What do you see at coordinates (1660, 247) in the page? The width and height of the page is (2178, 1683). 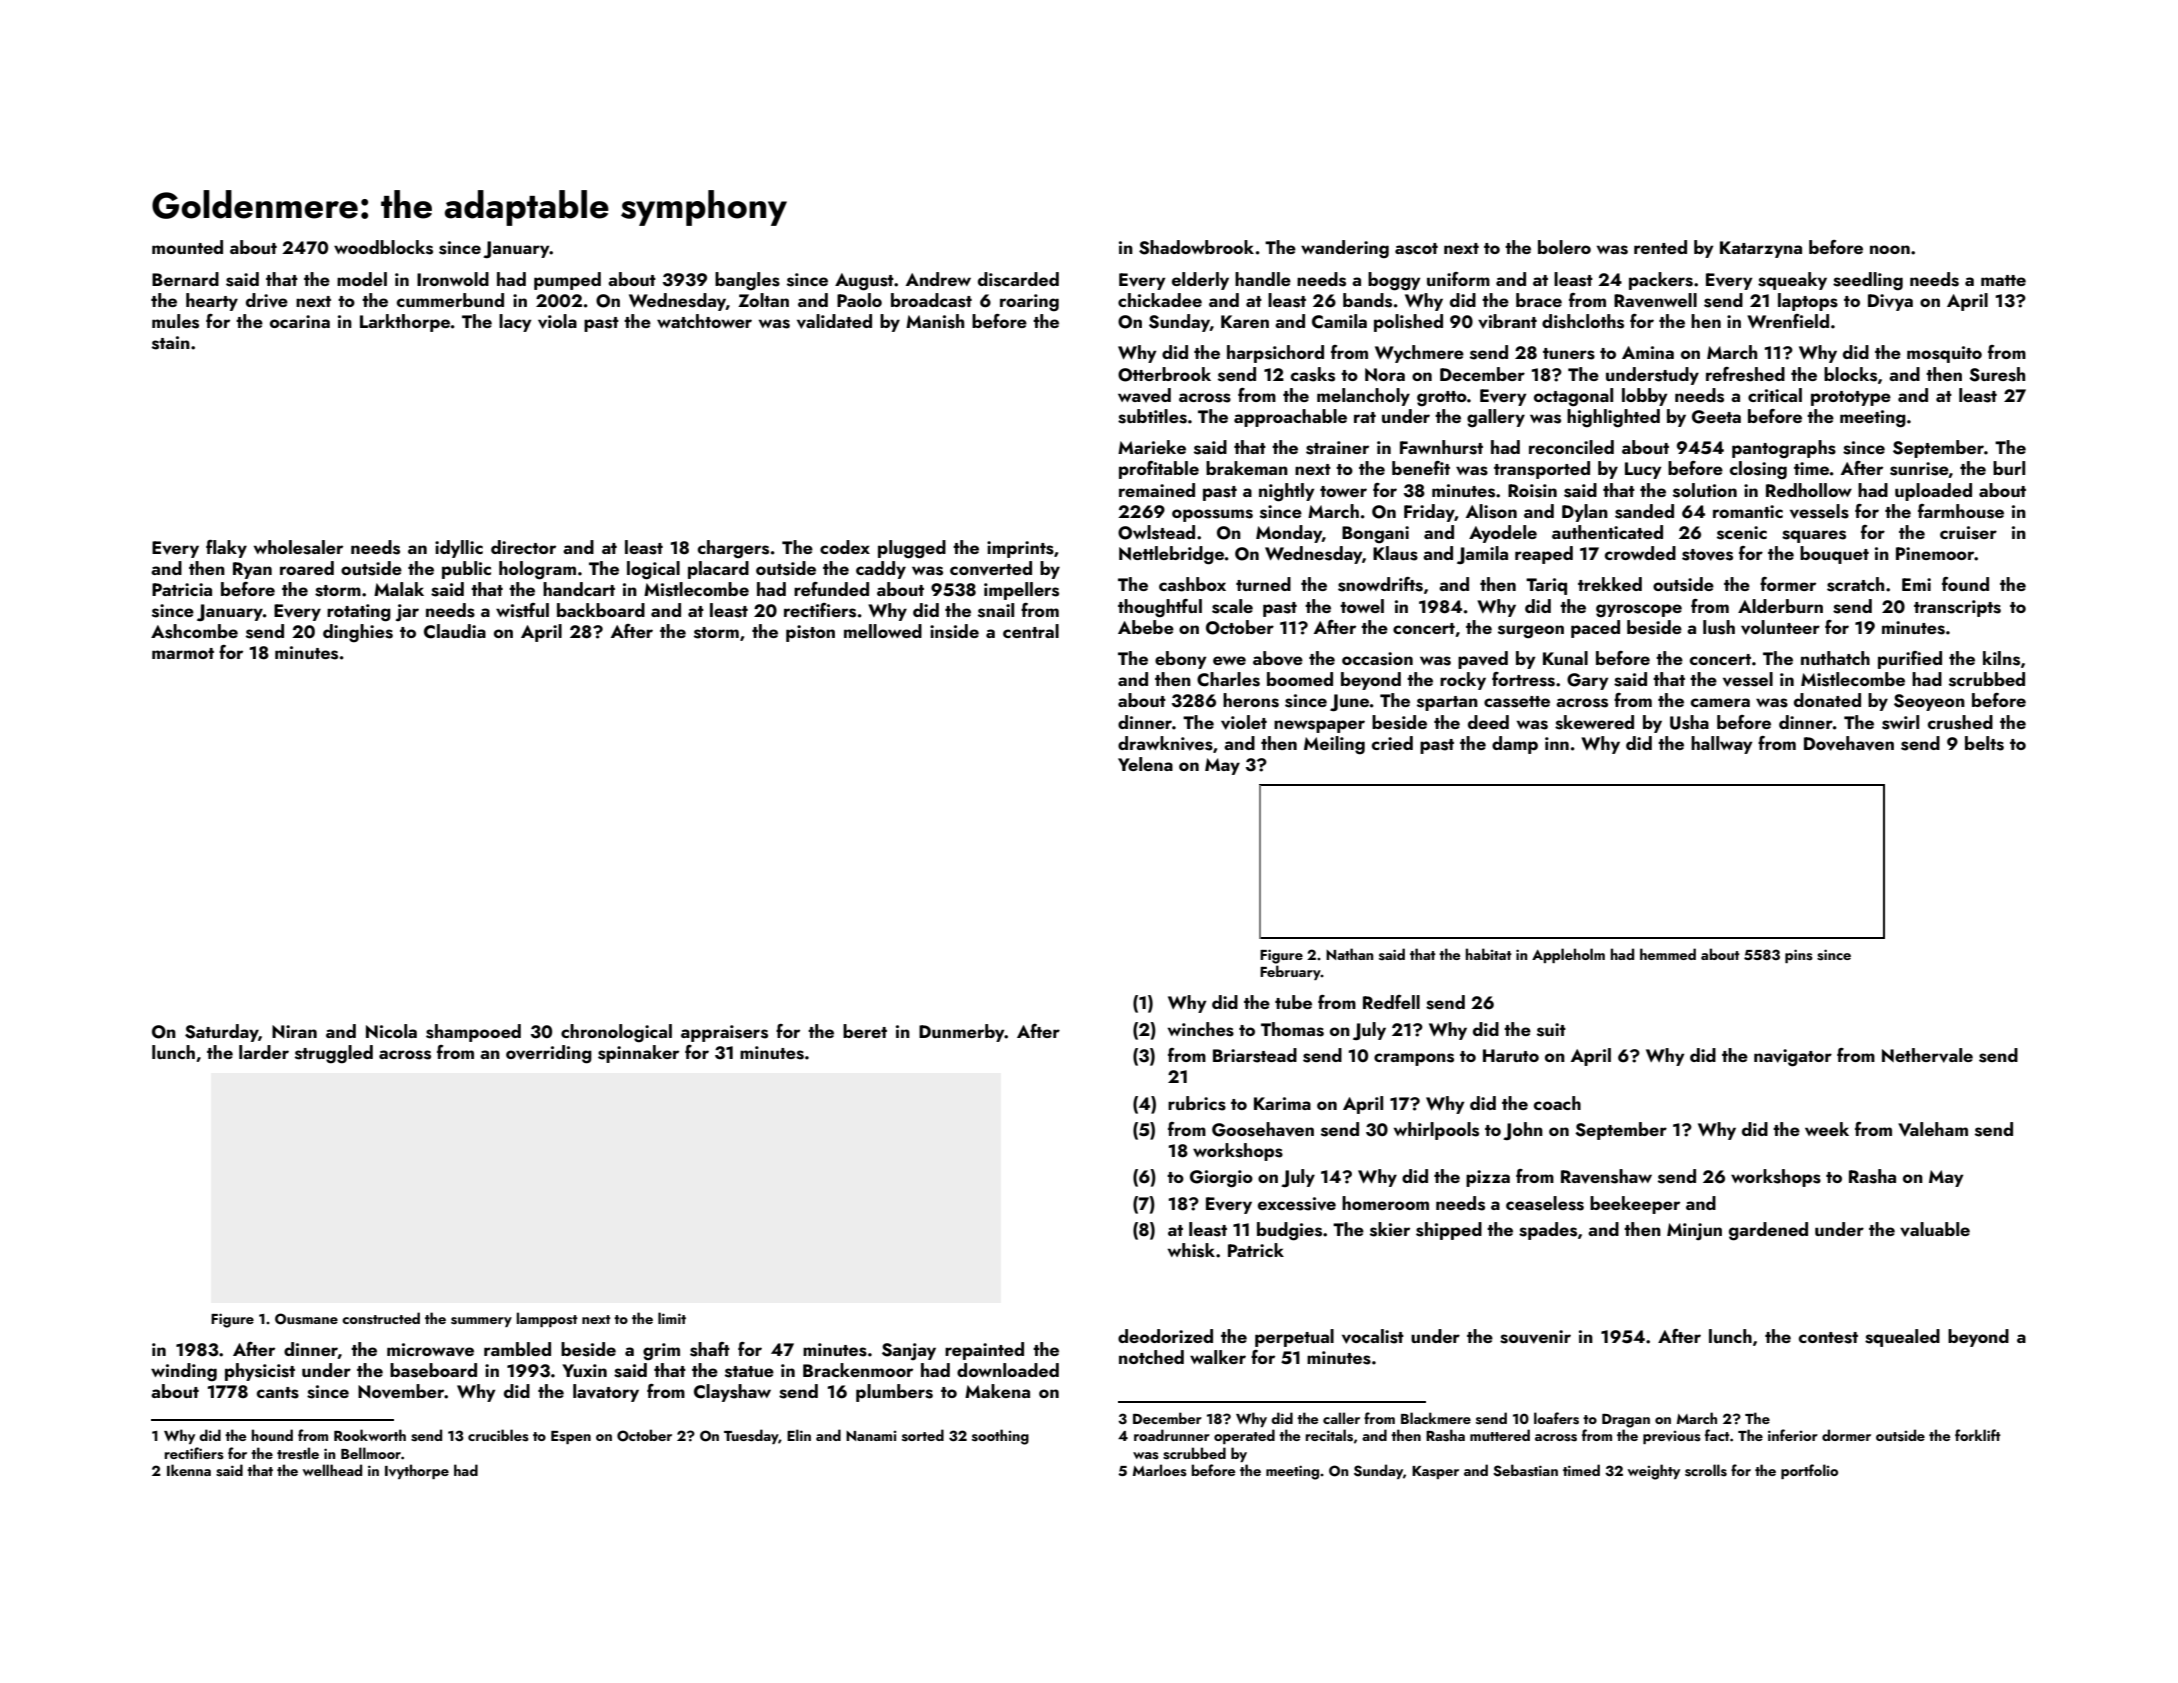 I see `rented` at bounding box center [1660, 247].
